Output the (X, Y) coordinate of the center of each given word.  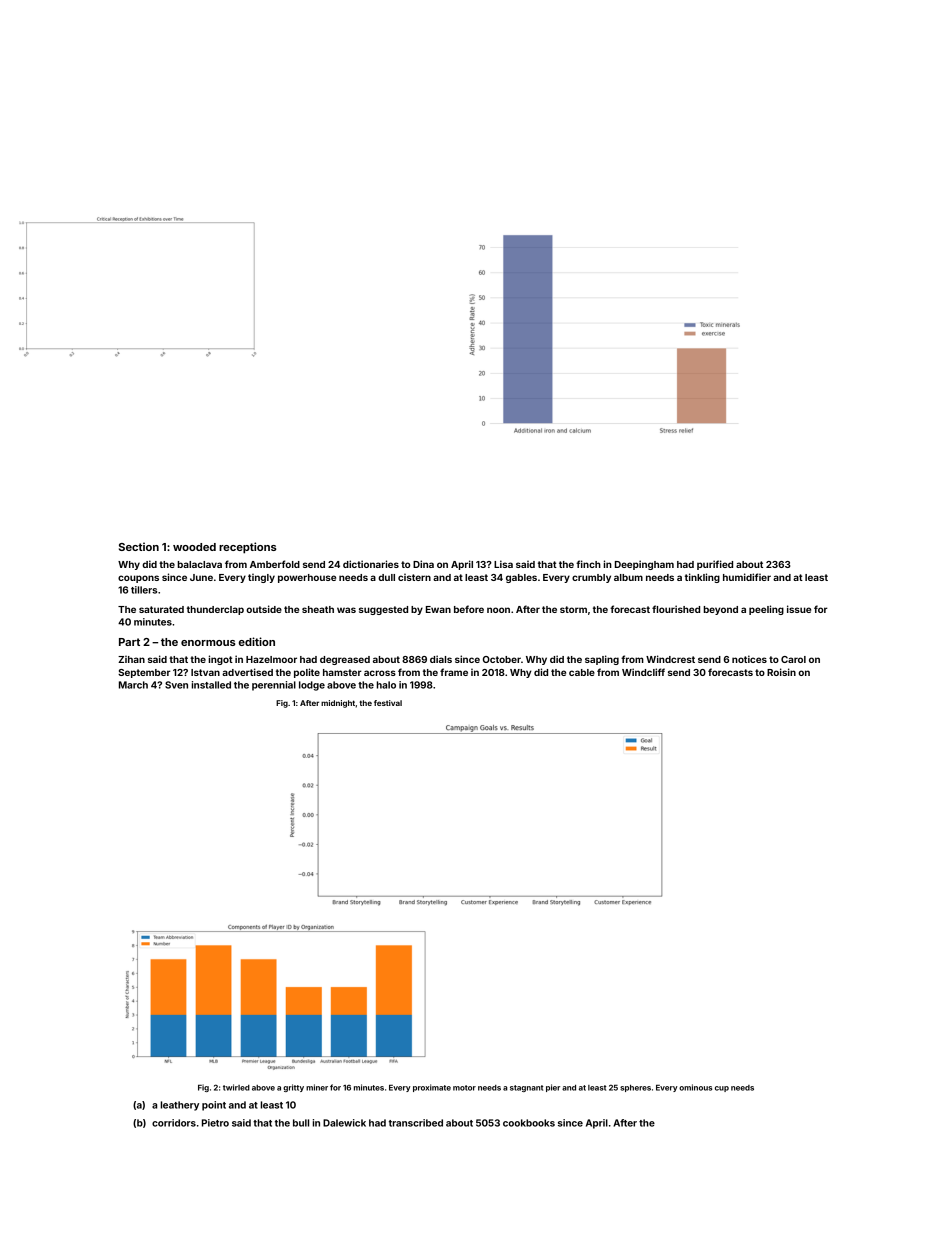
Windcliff (643, 672)
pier (553, 1088)
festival (388, 703)
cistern (414, 577)
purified (715, 565)
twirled (236, 1087)
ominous (695, 1087)
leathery (180, 1106)
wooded (194, 547)
